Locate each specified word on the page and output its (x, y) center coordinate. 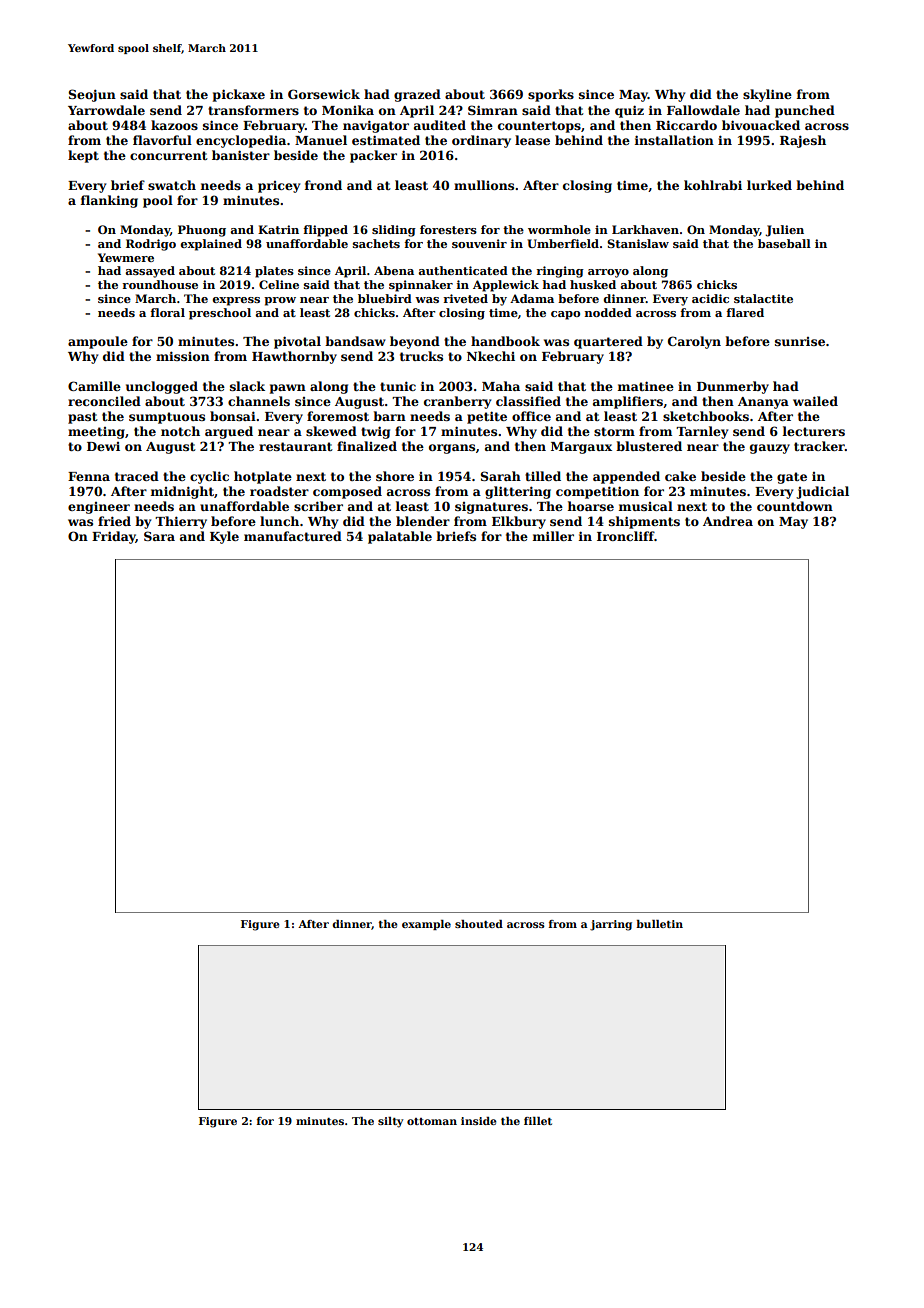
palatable (400, 537)
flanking (109, 201)
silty (391, 1122)
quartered (608, 342)
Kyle (224, 537)
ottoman (432, 1121)
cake (680, 476)
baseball (784, 243)
